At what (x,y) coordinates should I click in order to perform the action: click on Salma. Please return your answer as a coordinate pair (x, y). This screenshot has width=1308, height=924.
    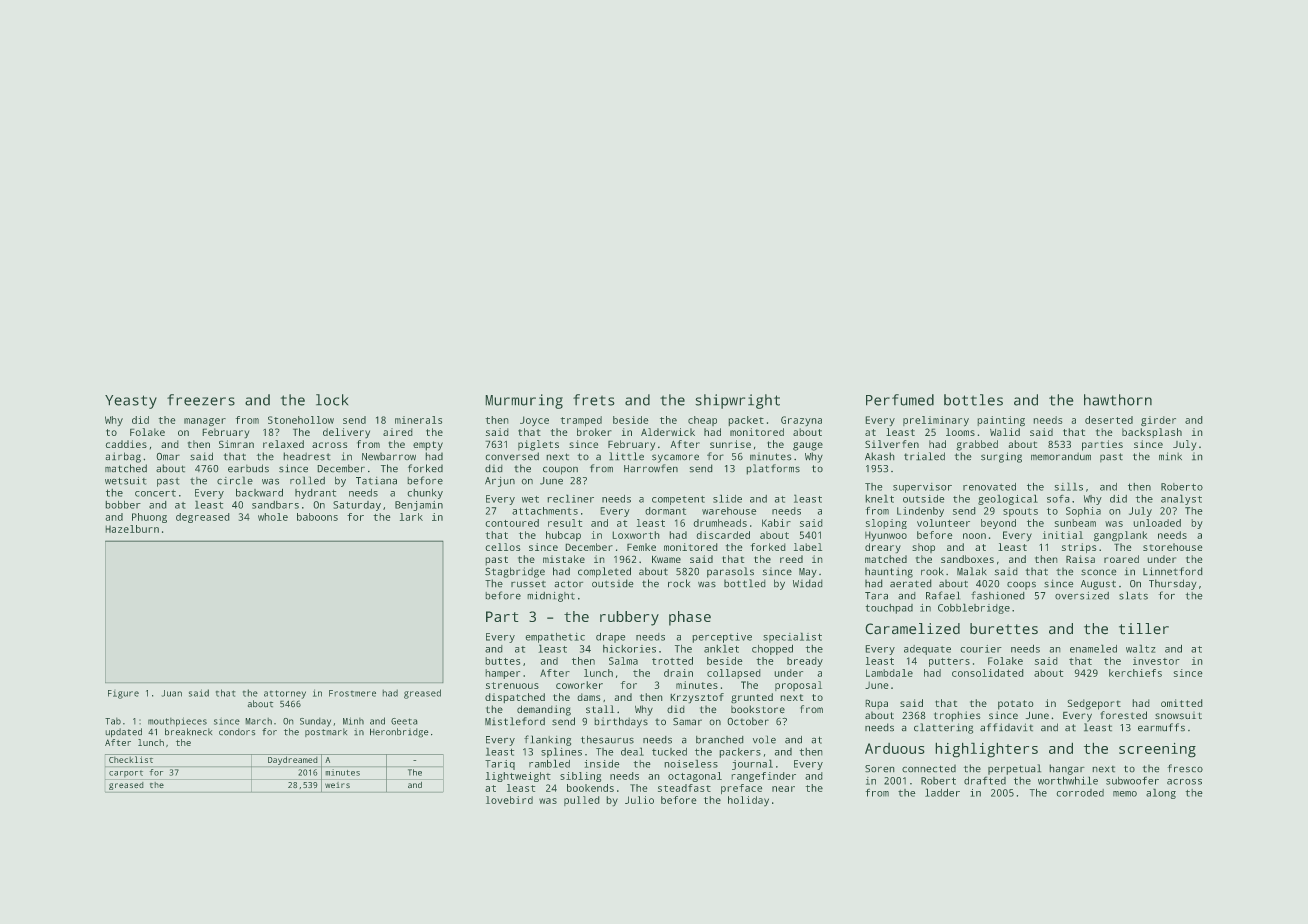
    Looking at the image, I should click on (623, 661).
